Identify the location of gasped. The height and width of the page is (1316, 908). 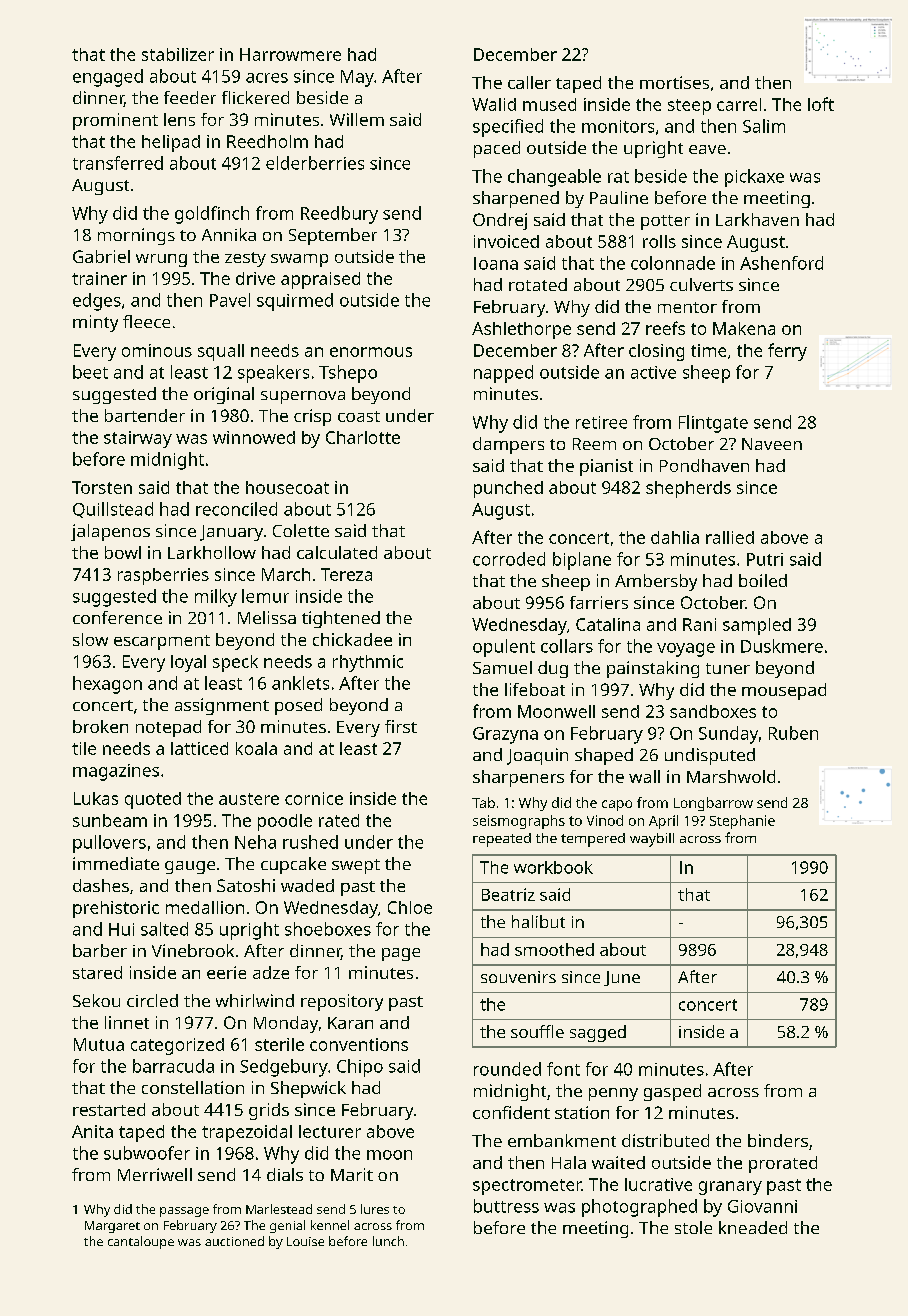
(672, 1092).
